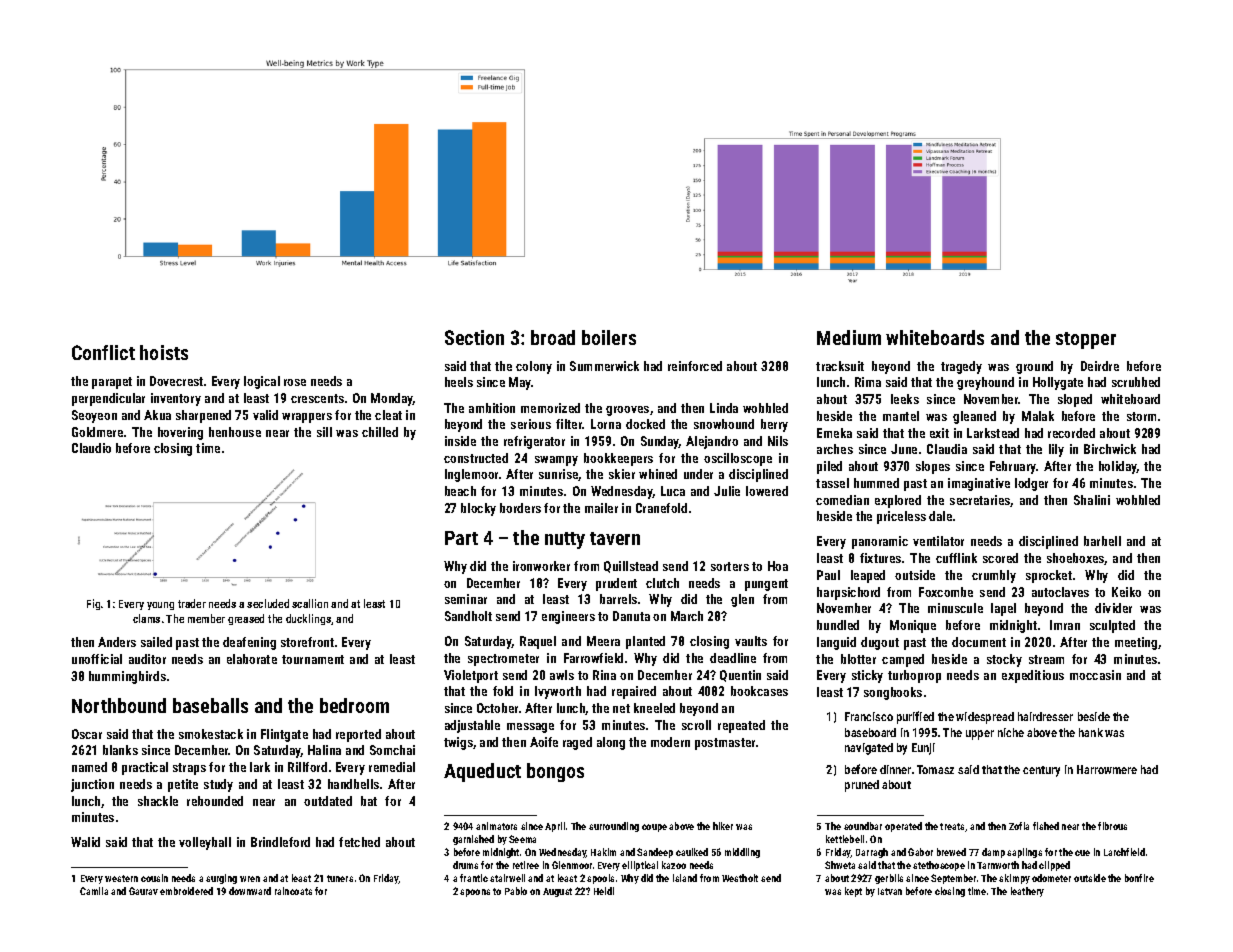  What do you see at coordinates (119, 705) in the page?
I see `Northbound` at bounding box center [119, 705].
